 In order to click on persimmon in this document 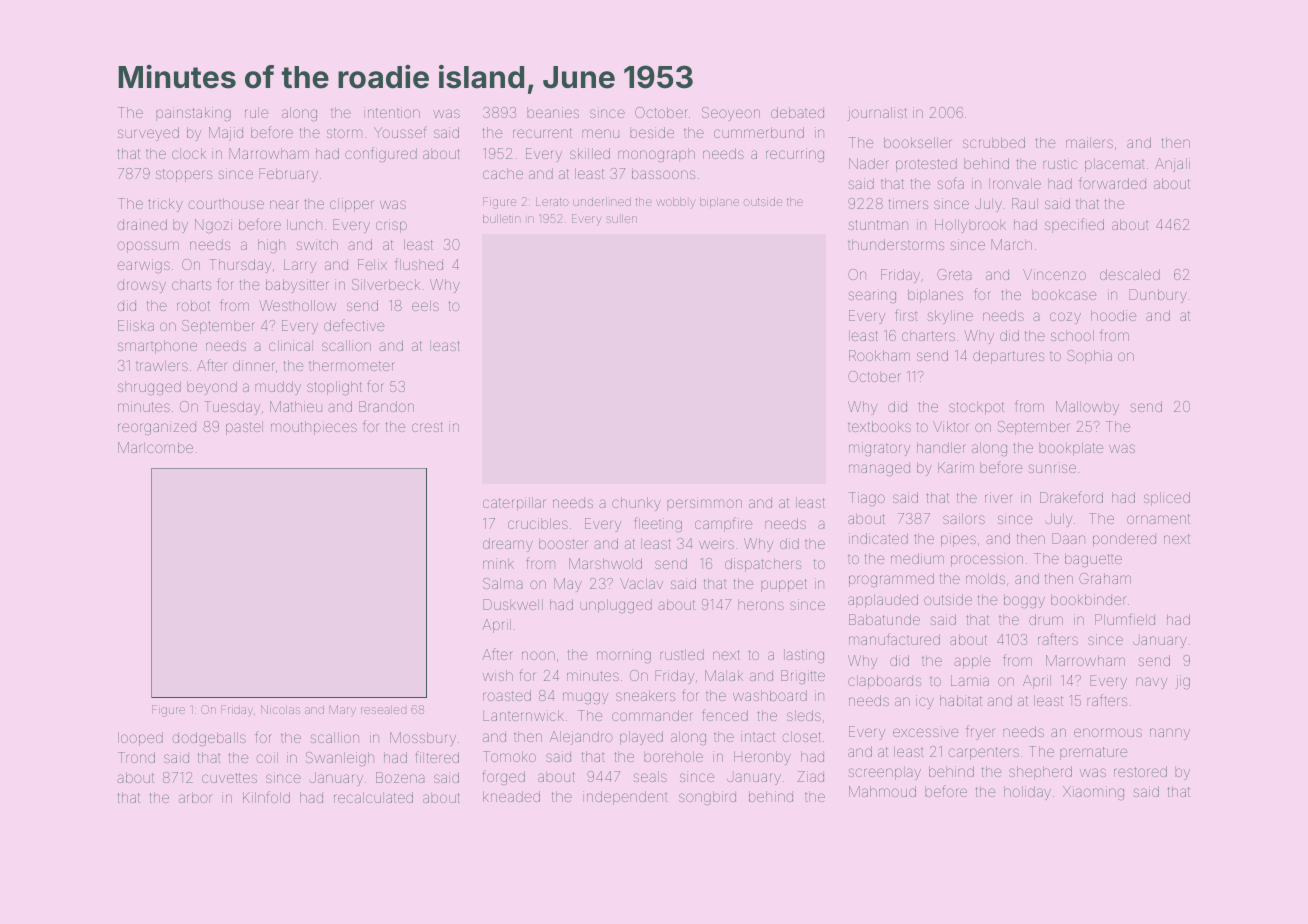, I will do `click(704, 504)`.
